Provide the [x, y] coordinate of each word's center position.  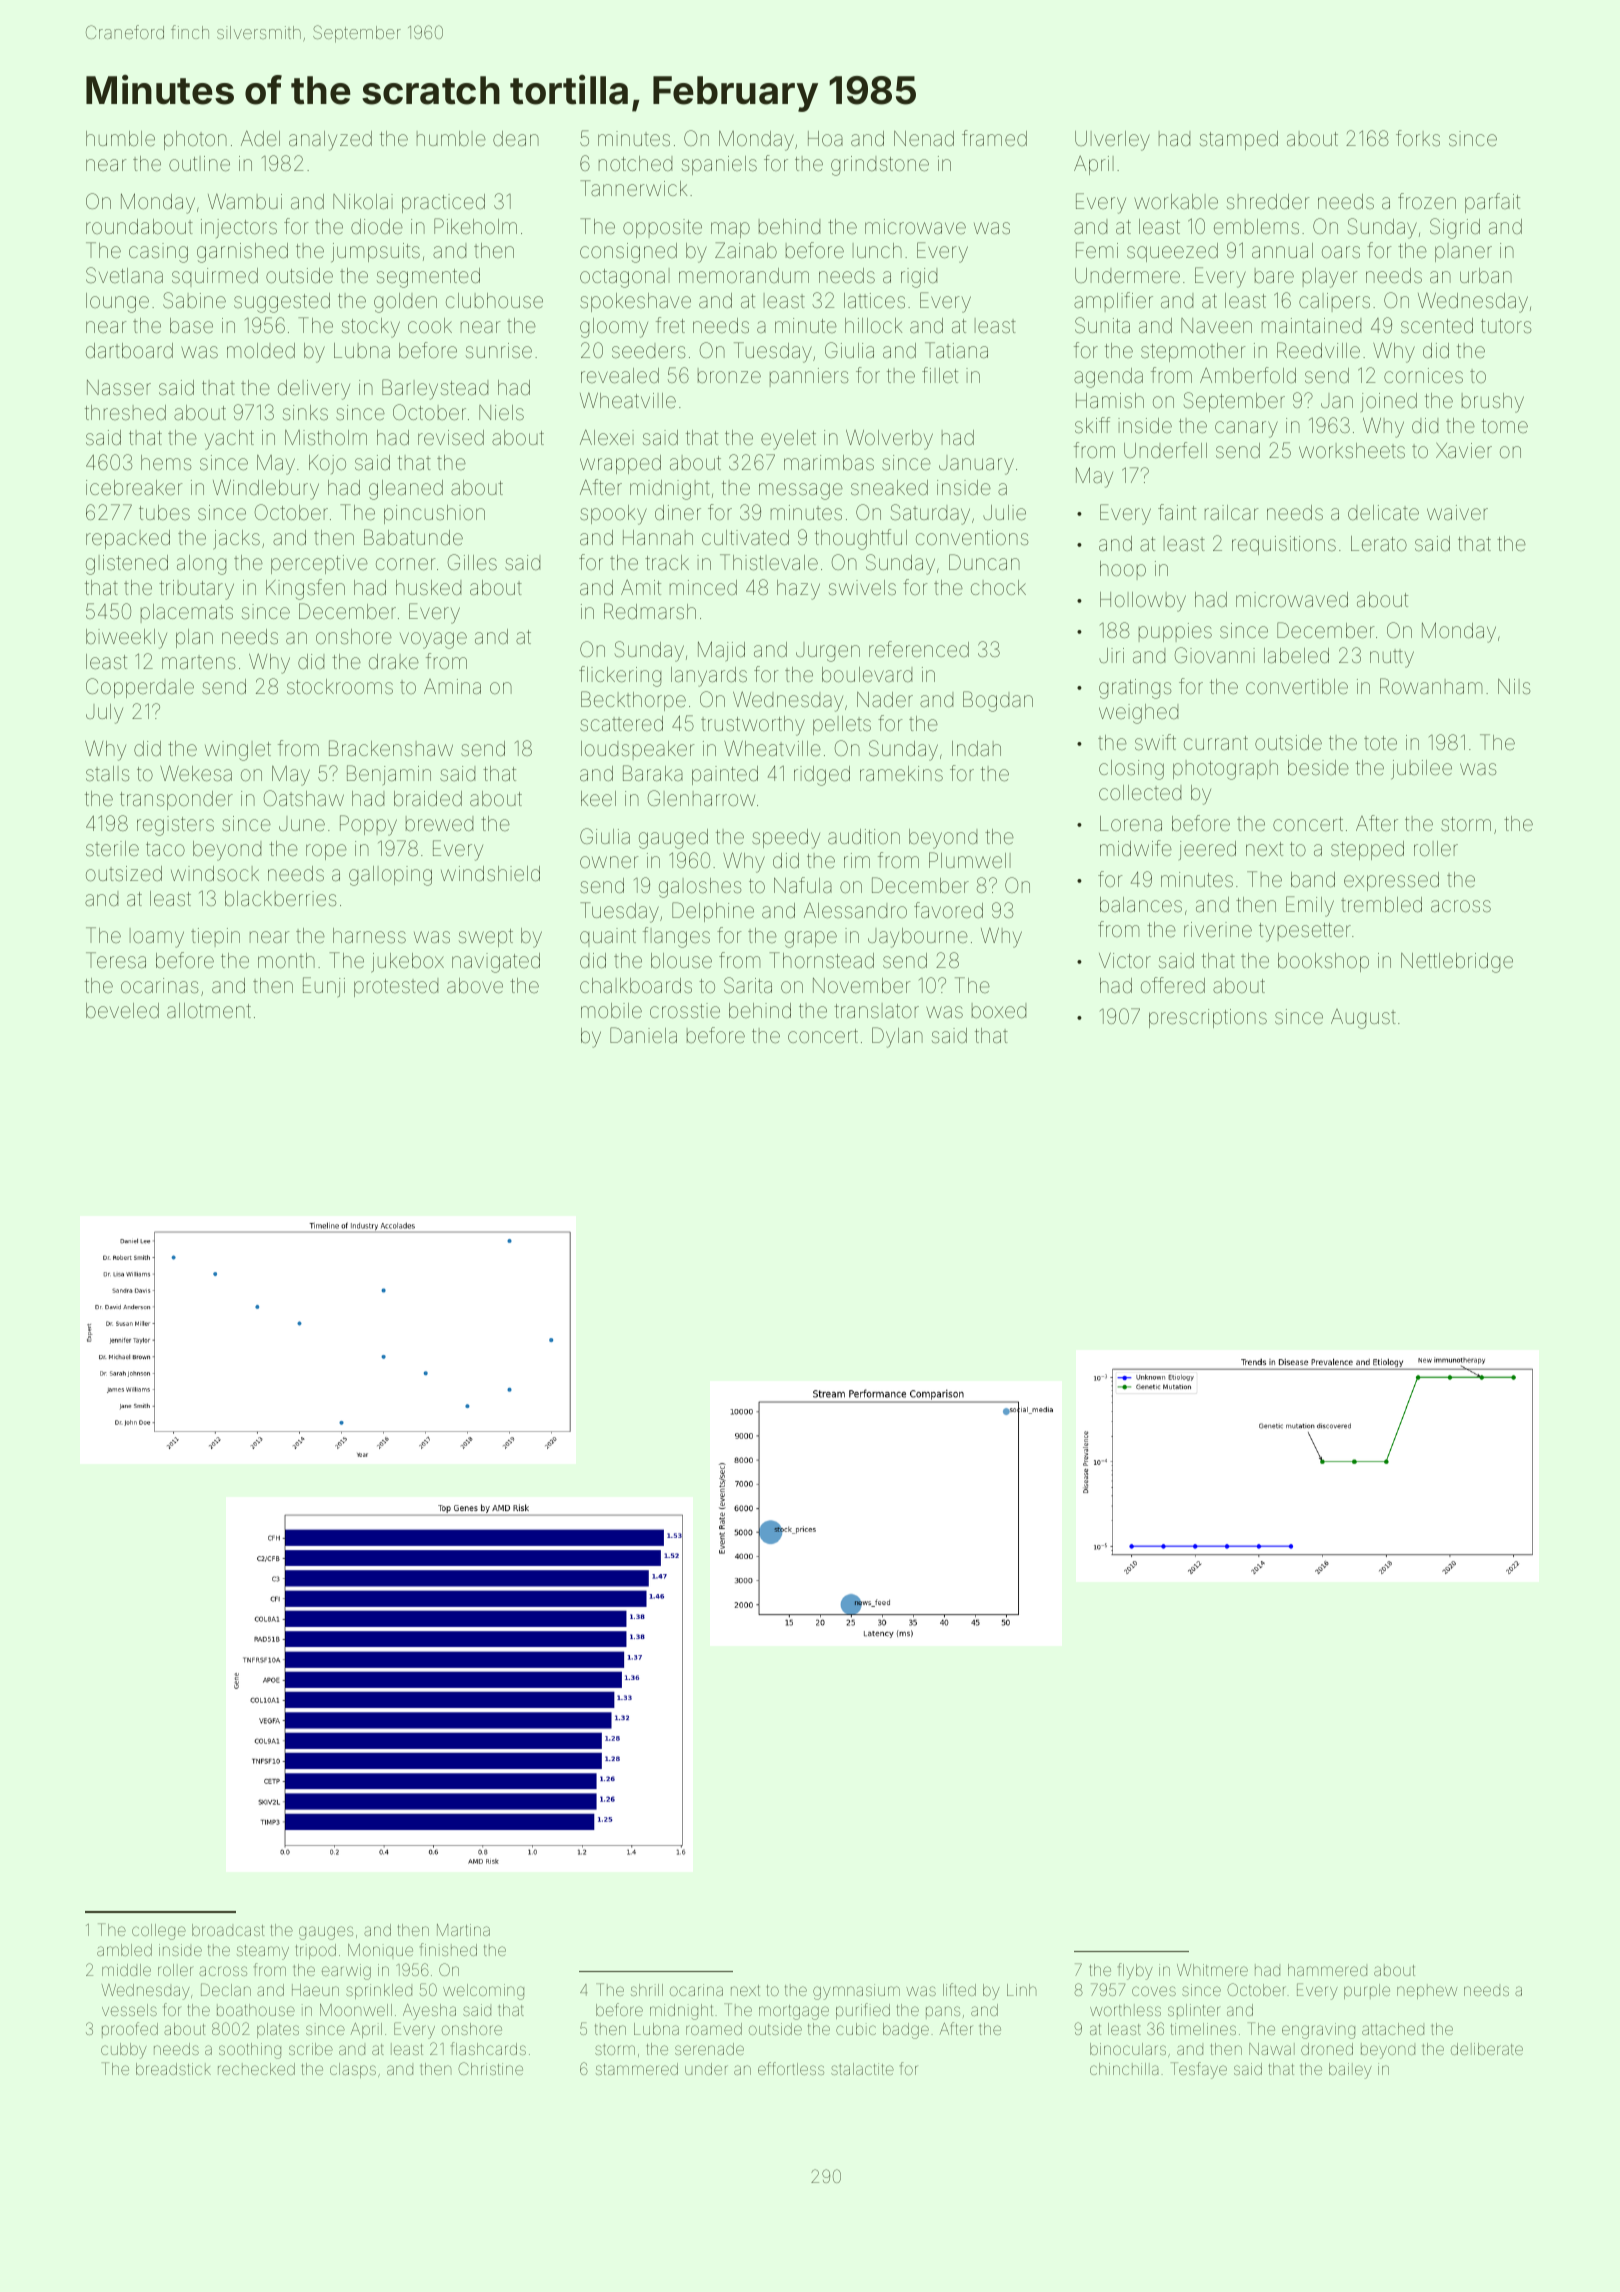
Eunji [324, 987]
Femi [1097, 250]
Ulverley [1112, 141]
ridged [822, 776]
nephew [1427, 1991]
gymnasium [856, 1992]
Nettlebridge [1457, 963]
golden [405, 303]
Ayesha [429, 2012]
